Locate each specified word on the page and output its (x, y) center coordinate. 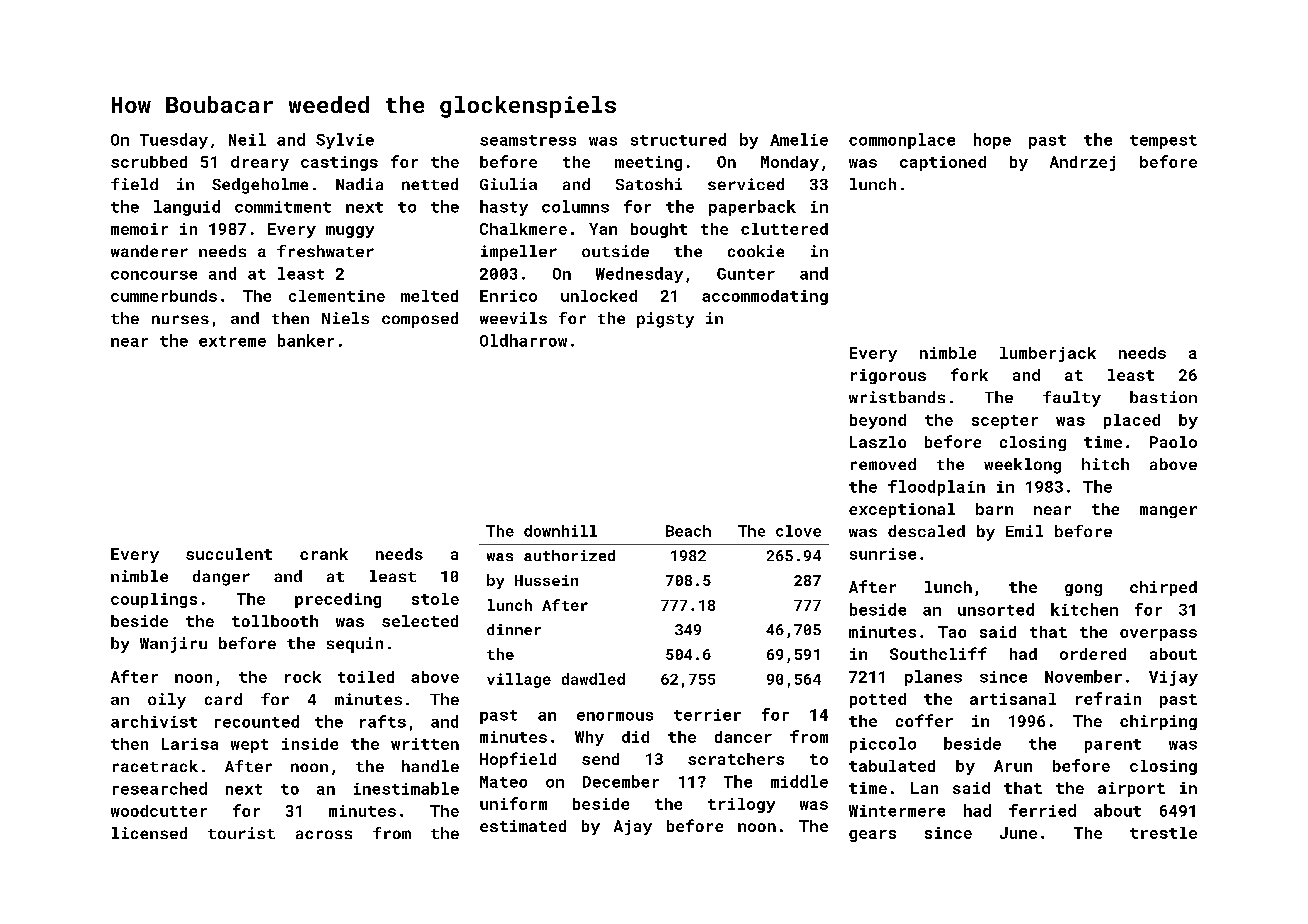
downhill (560, 531)
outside (615, 251)
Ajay (633, 827)
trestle (1163, 833)
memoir (139, 229)
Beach (688, 531)
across (324, 834)
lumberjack (1048, 354)
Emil (1024, 531)
